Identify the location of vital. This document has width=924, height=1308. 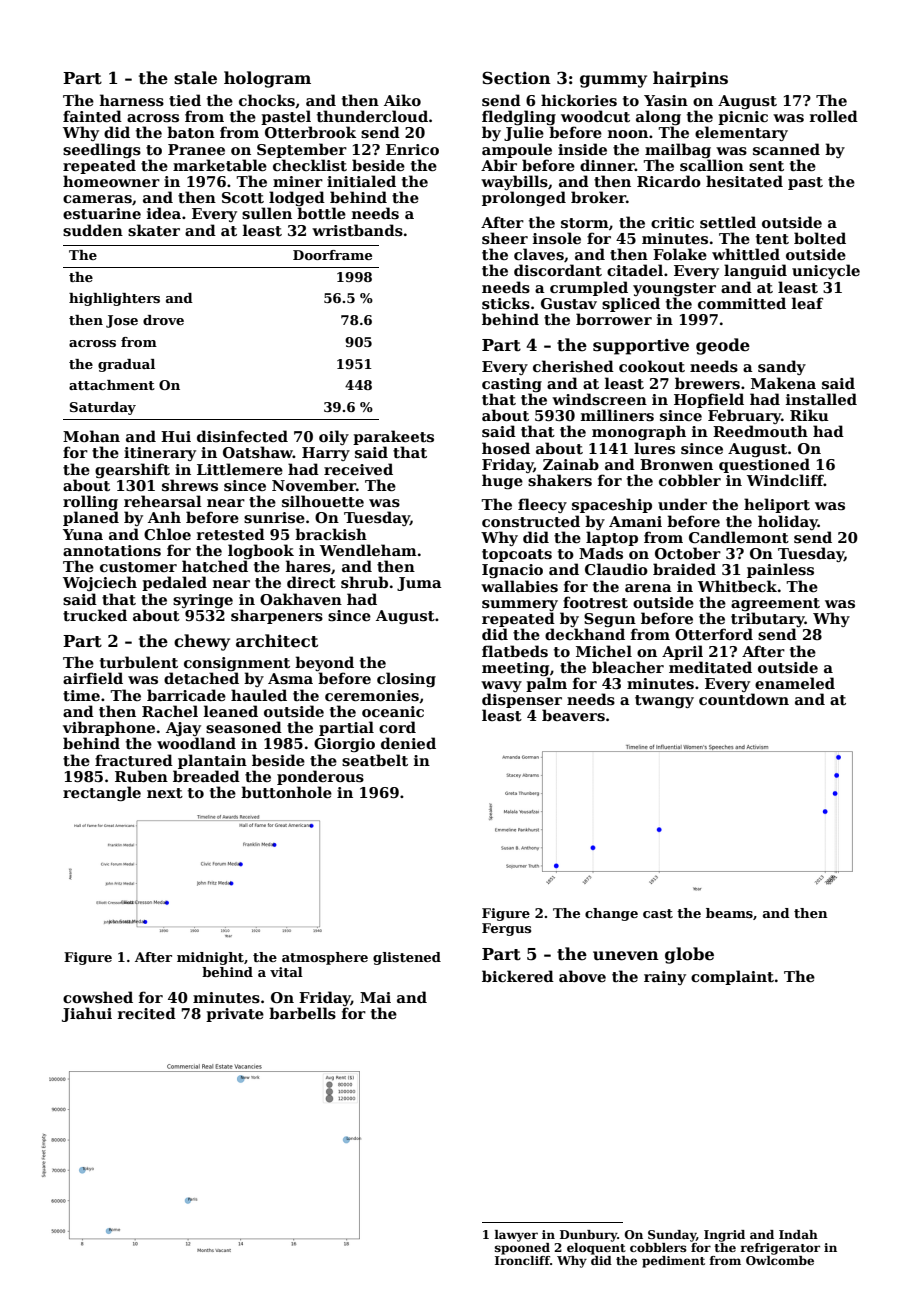
(286, 972).
